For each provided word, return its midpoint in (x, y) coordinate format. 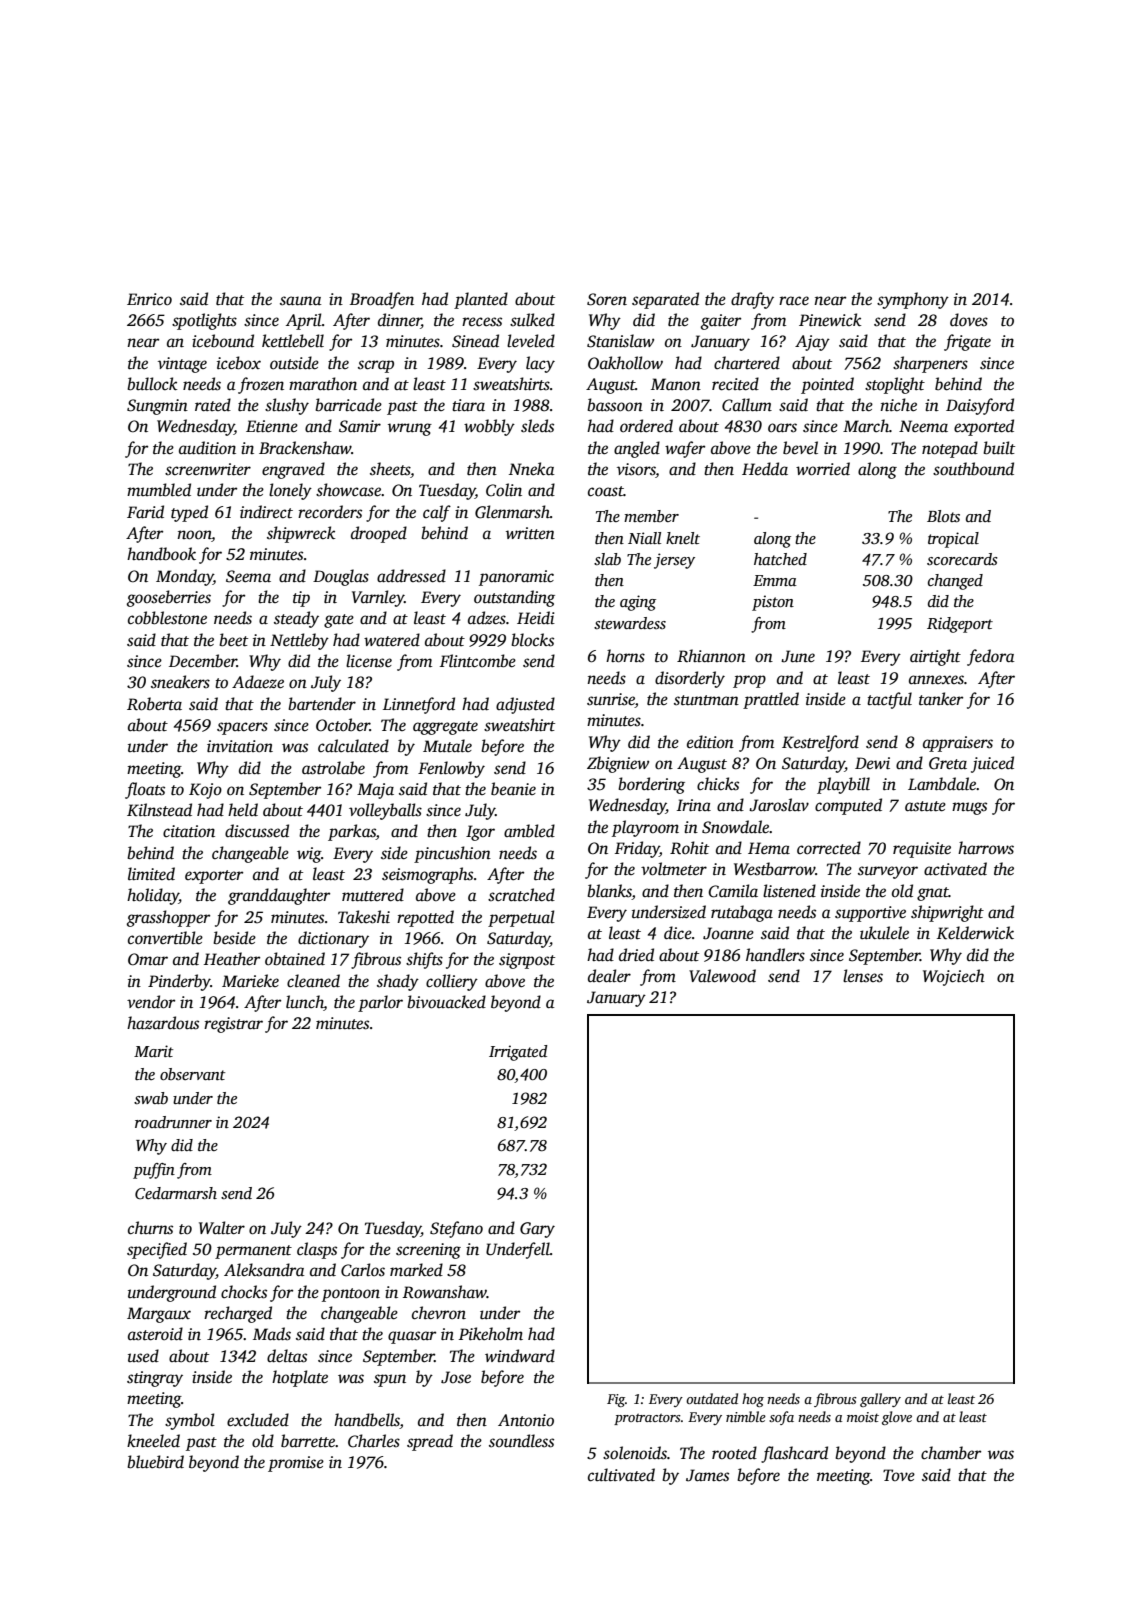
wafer (685, 449)
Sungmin (157, 407)
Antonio (526, 1420)
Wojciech (954, 977)
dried (636, 954)
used (143, 1356)
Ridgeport (960, 625)
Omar (148, 959)
